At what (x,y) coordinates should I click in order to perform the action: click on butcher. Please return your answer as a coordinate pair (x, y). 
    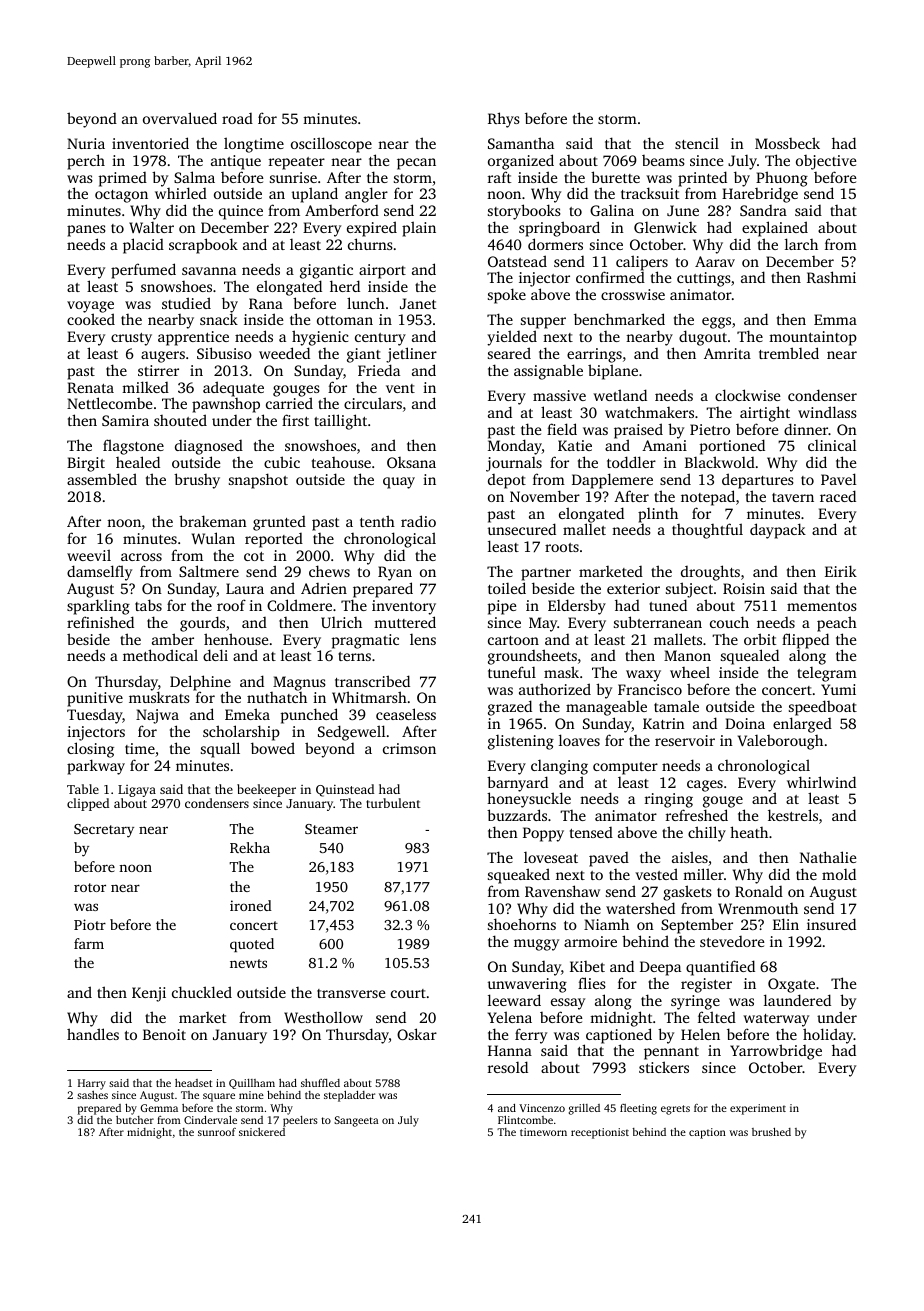
    Looking at the image, I should click on (135, 1120).
